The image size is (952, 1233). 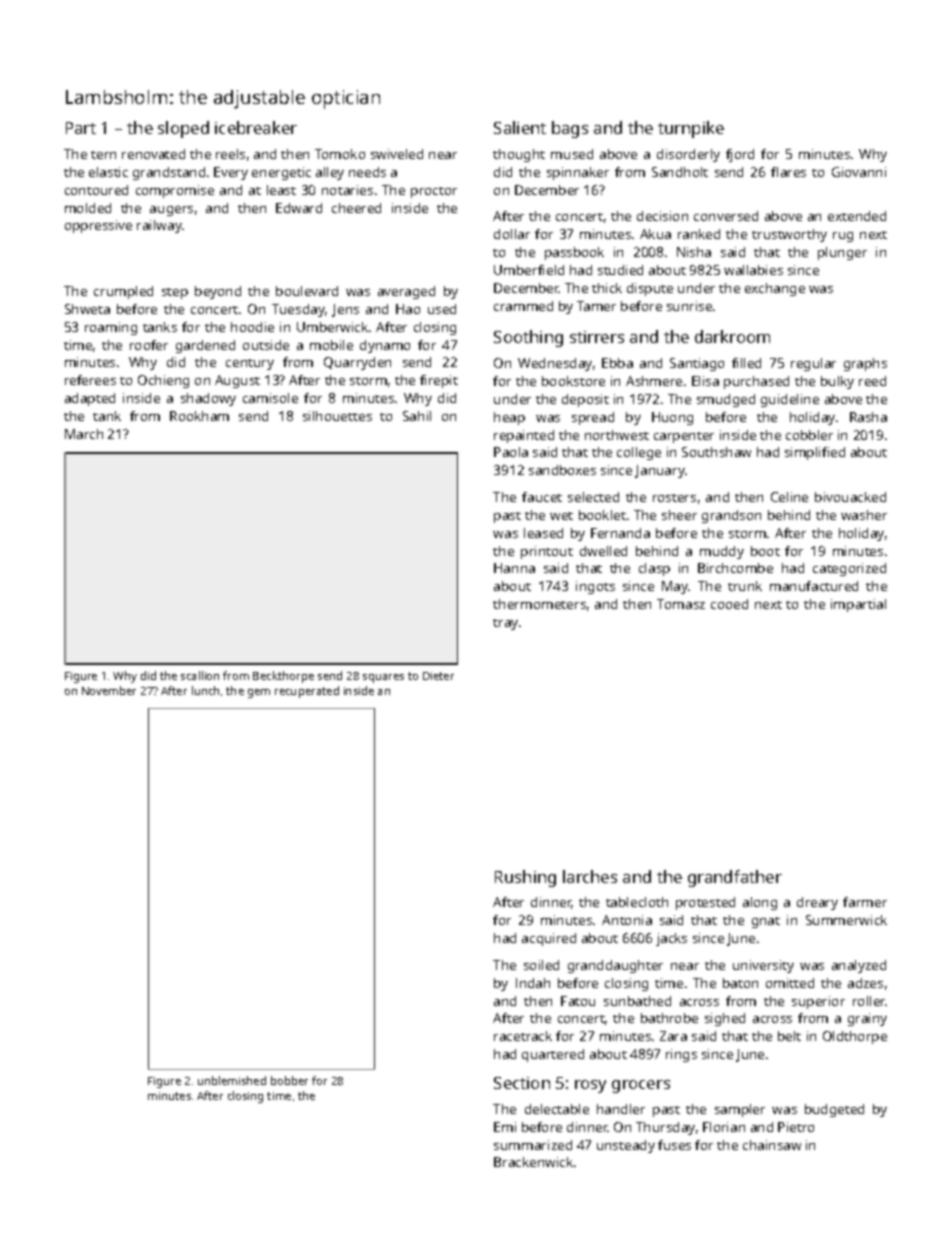 I want to click on turnpike, so click(x=691, y=129).
